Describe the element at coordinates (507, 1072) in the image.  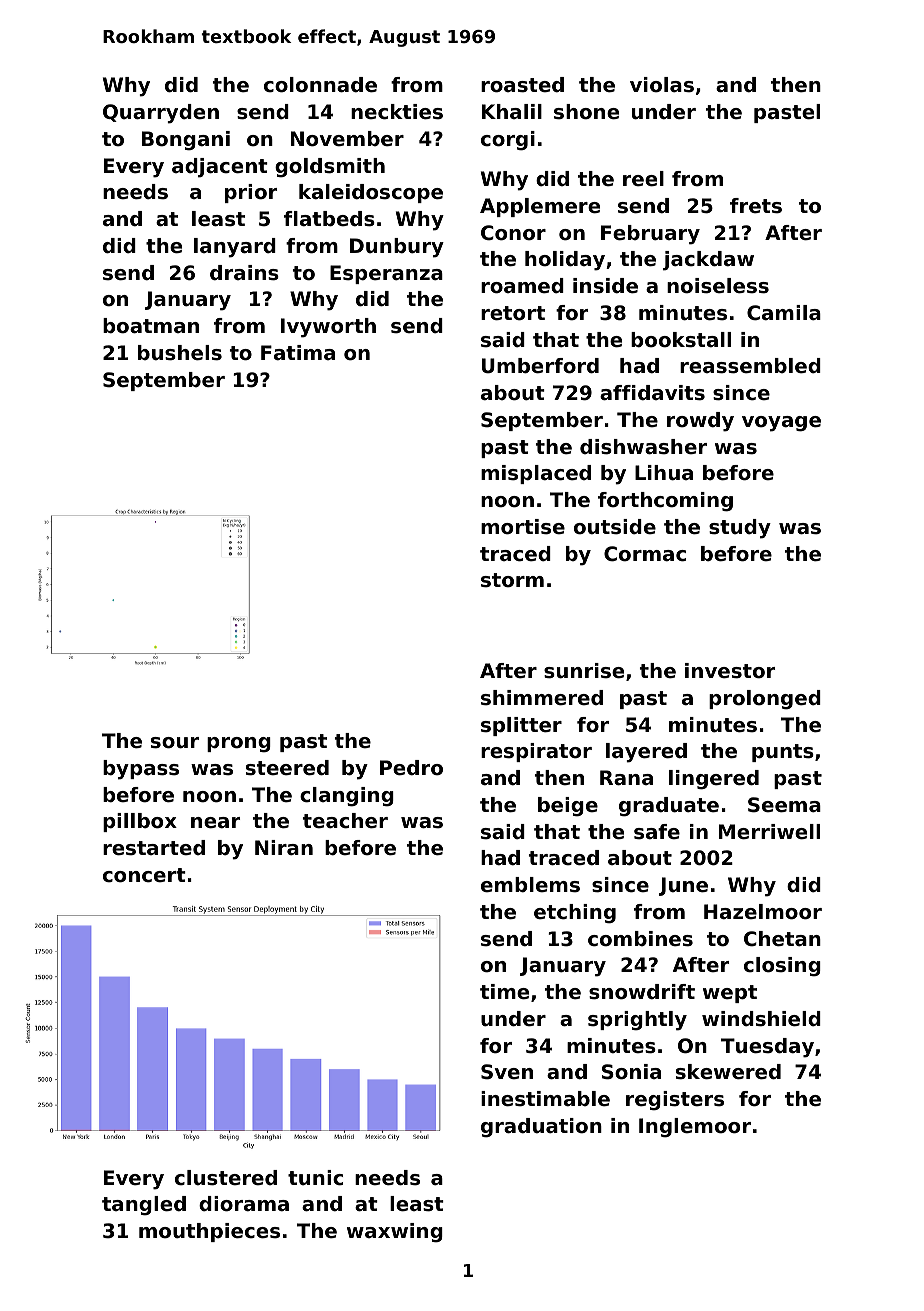
I see `Sven` at that location.
